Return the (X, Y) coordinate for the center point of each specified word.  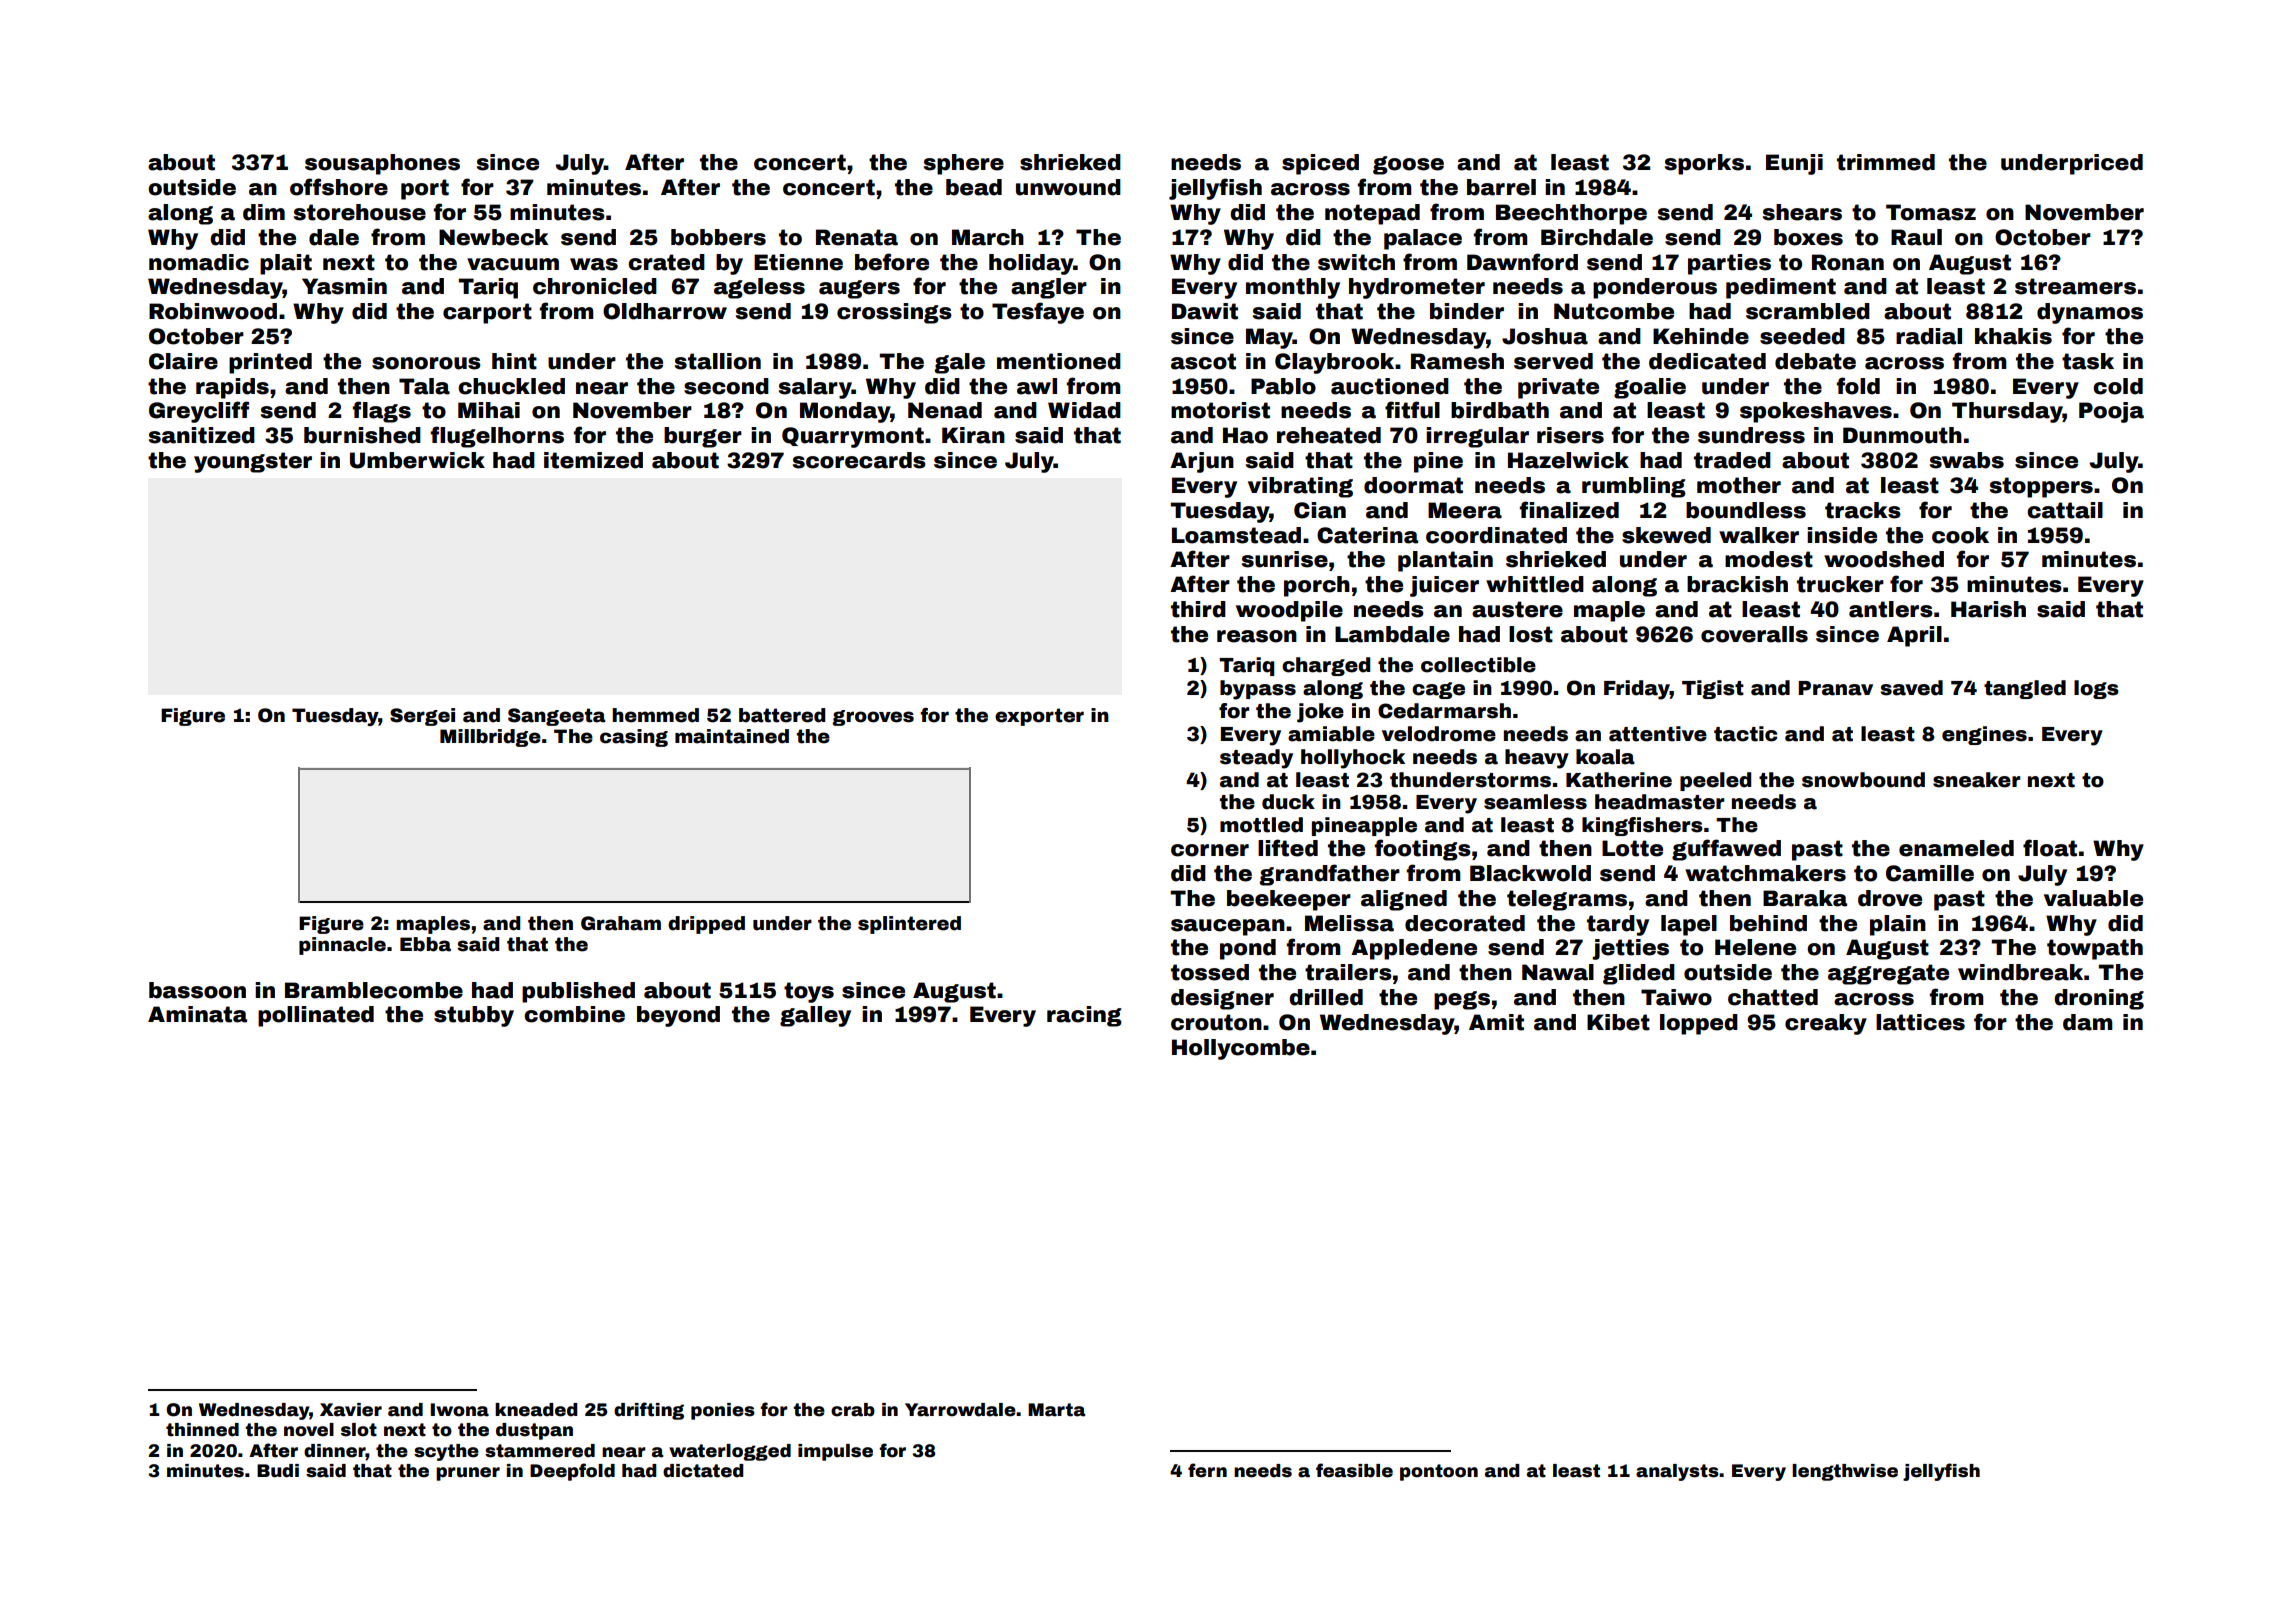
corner (1210, 850)
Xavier (351, 1410)
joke (1320, 713)
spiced (1320, 164)
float (2050, 848)
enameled (1956, 848)
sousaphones (382, 164)
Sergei (422, 717)
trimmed (1886, 162)
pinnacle (342, 946)
